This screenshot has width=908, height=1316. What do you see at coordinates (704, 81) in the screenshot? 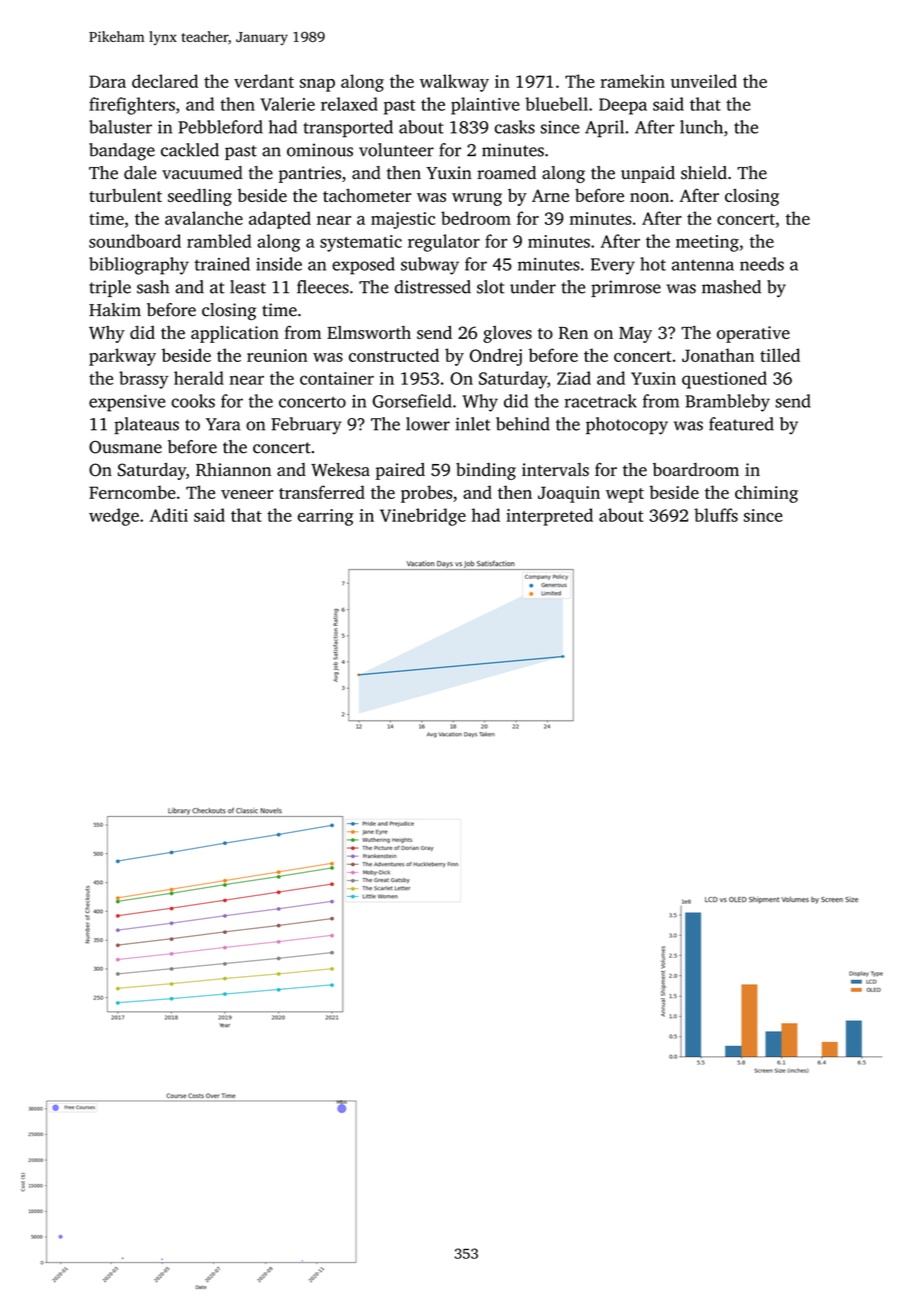
I see `unveiled` at bounding box center [704, 81].
